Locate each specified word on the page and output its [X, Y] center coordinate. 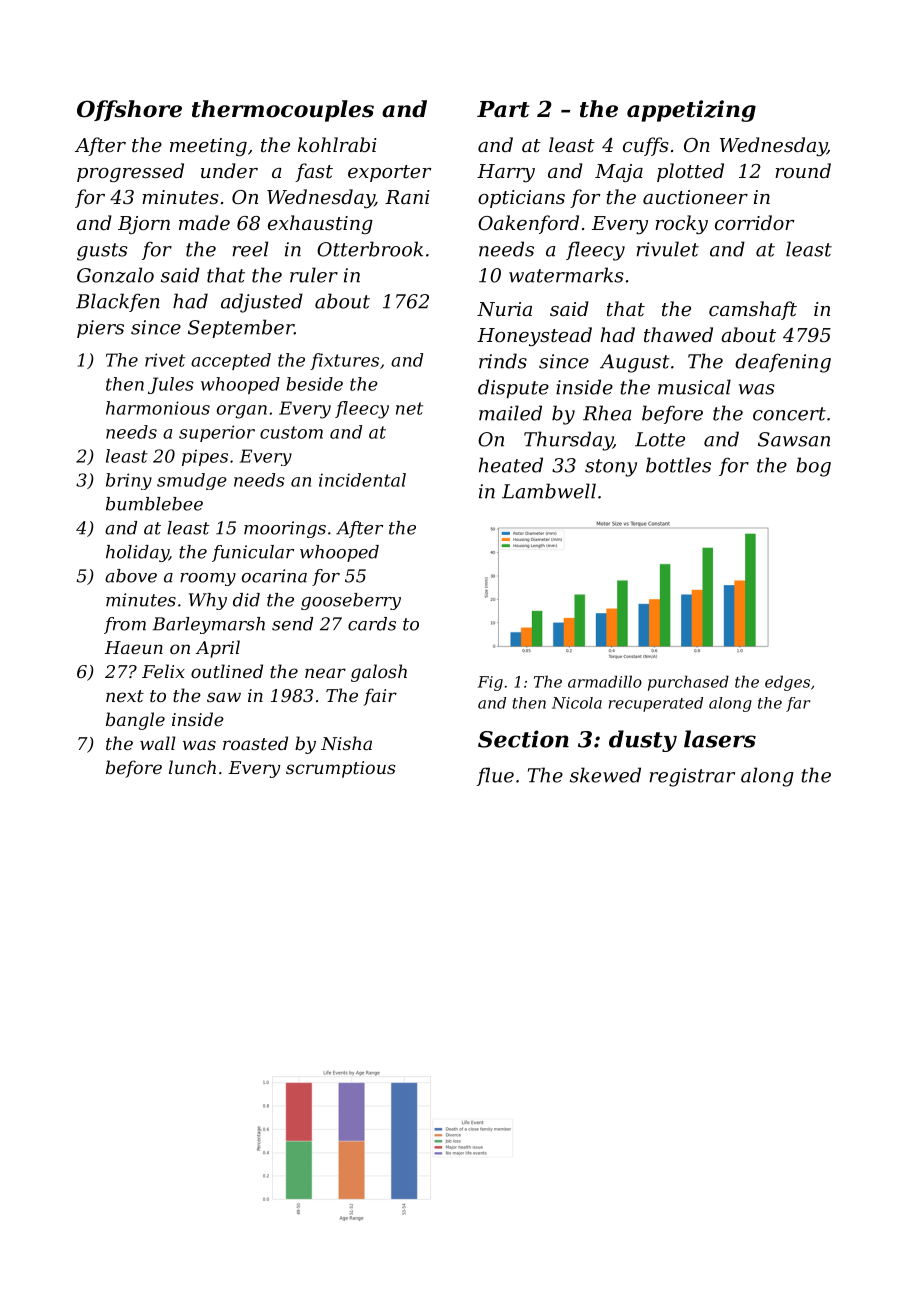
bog [813, 467]
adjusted [262, 303]
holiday [137, 553]
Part [503, 109]
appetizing [691, 111]
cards [372, 624]
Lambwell [549, 491]
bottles [678, 465]
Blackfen [118, 302]
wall [157, 743]
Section [523, 739]
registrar [692, 777]
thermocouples [283, 111]
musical [694, 387]
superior [217, 433]
